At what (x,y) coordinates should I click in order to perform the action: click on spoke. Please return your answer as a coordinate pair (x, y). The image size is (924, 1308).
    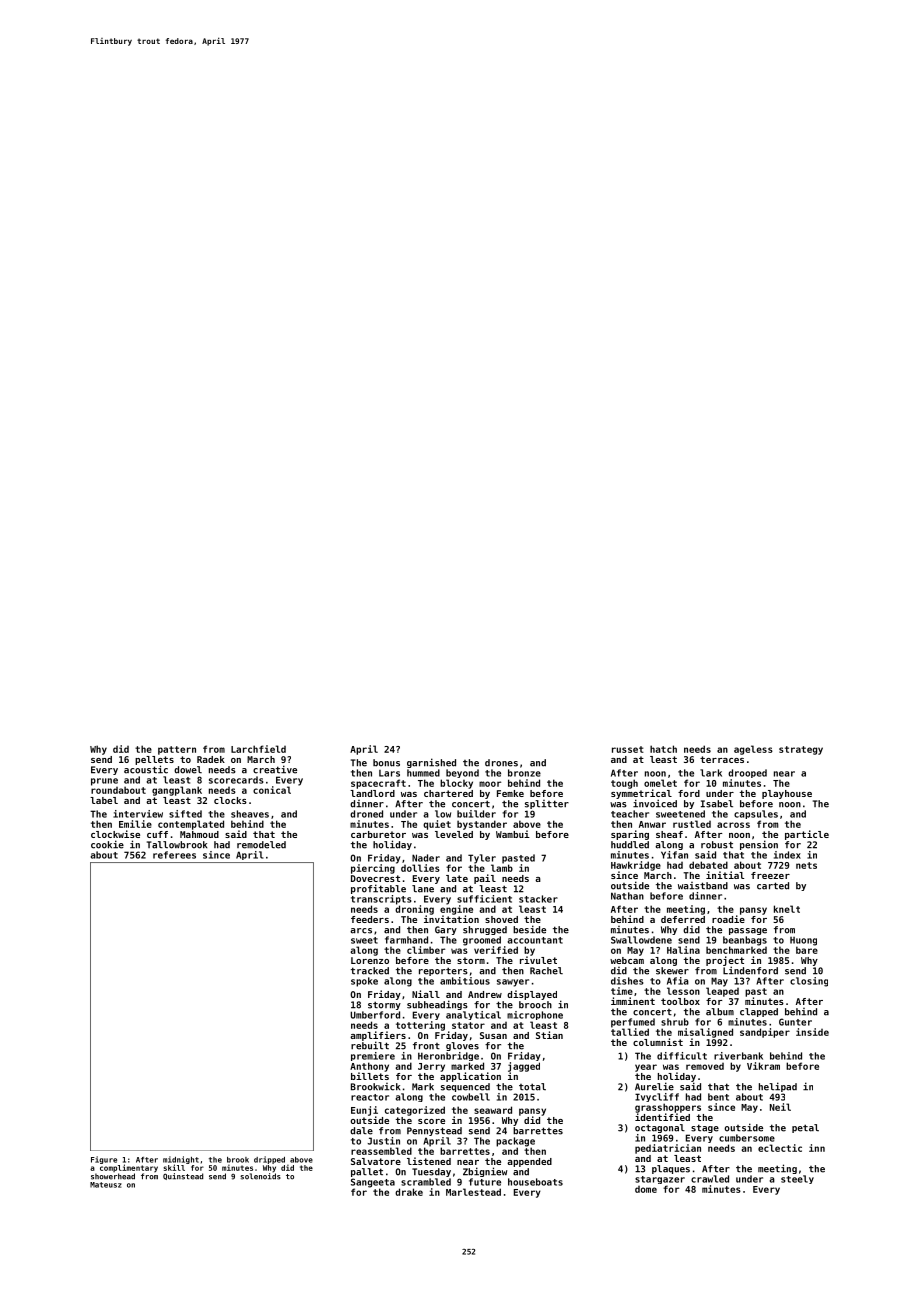
    Looking at the image, I should click on (364, 982).
